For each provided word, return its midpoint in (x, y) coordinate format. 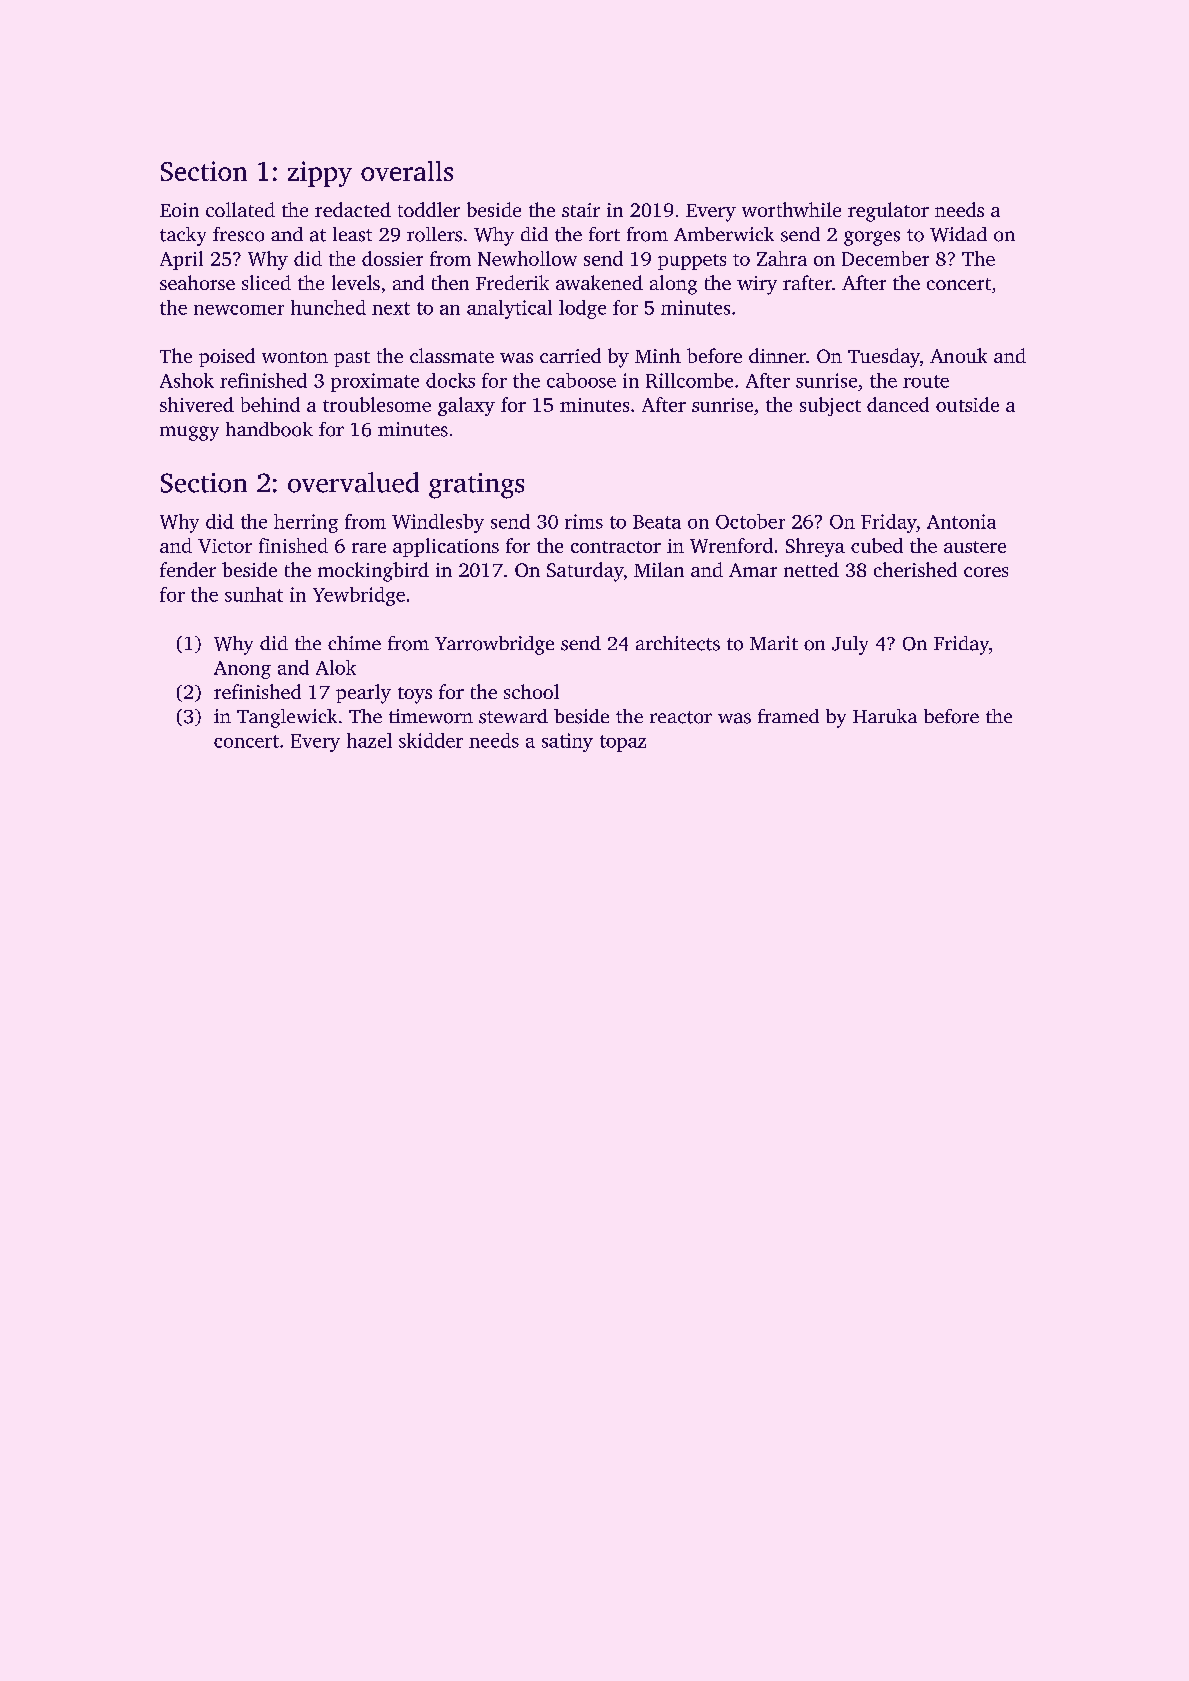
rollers (434, 234)
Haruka (885, 716)
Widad (958, 234)
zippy (320, 174)
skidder (431, 740)
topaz (623, 743)
